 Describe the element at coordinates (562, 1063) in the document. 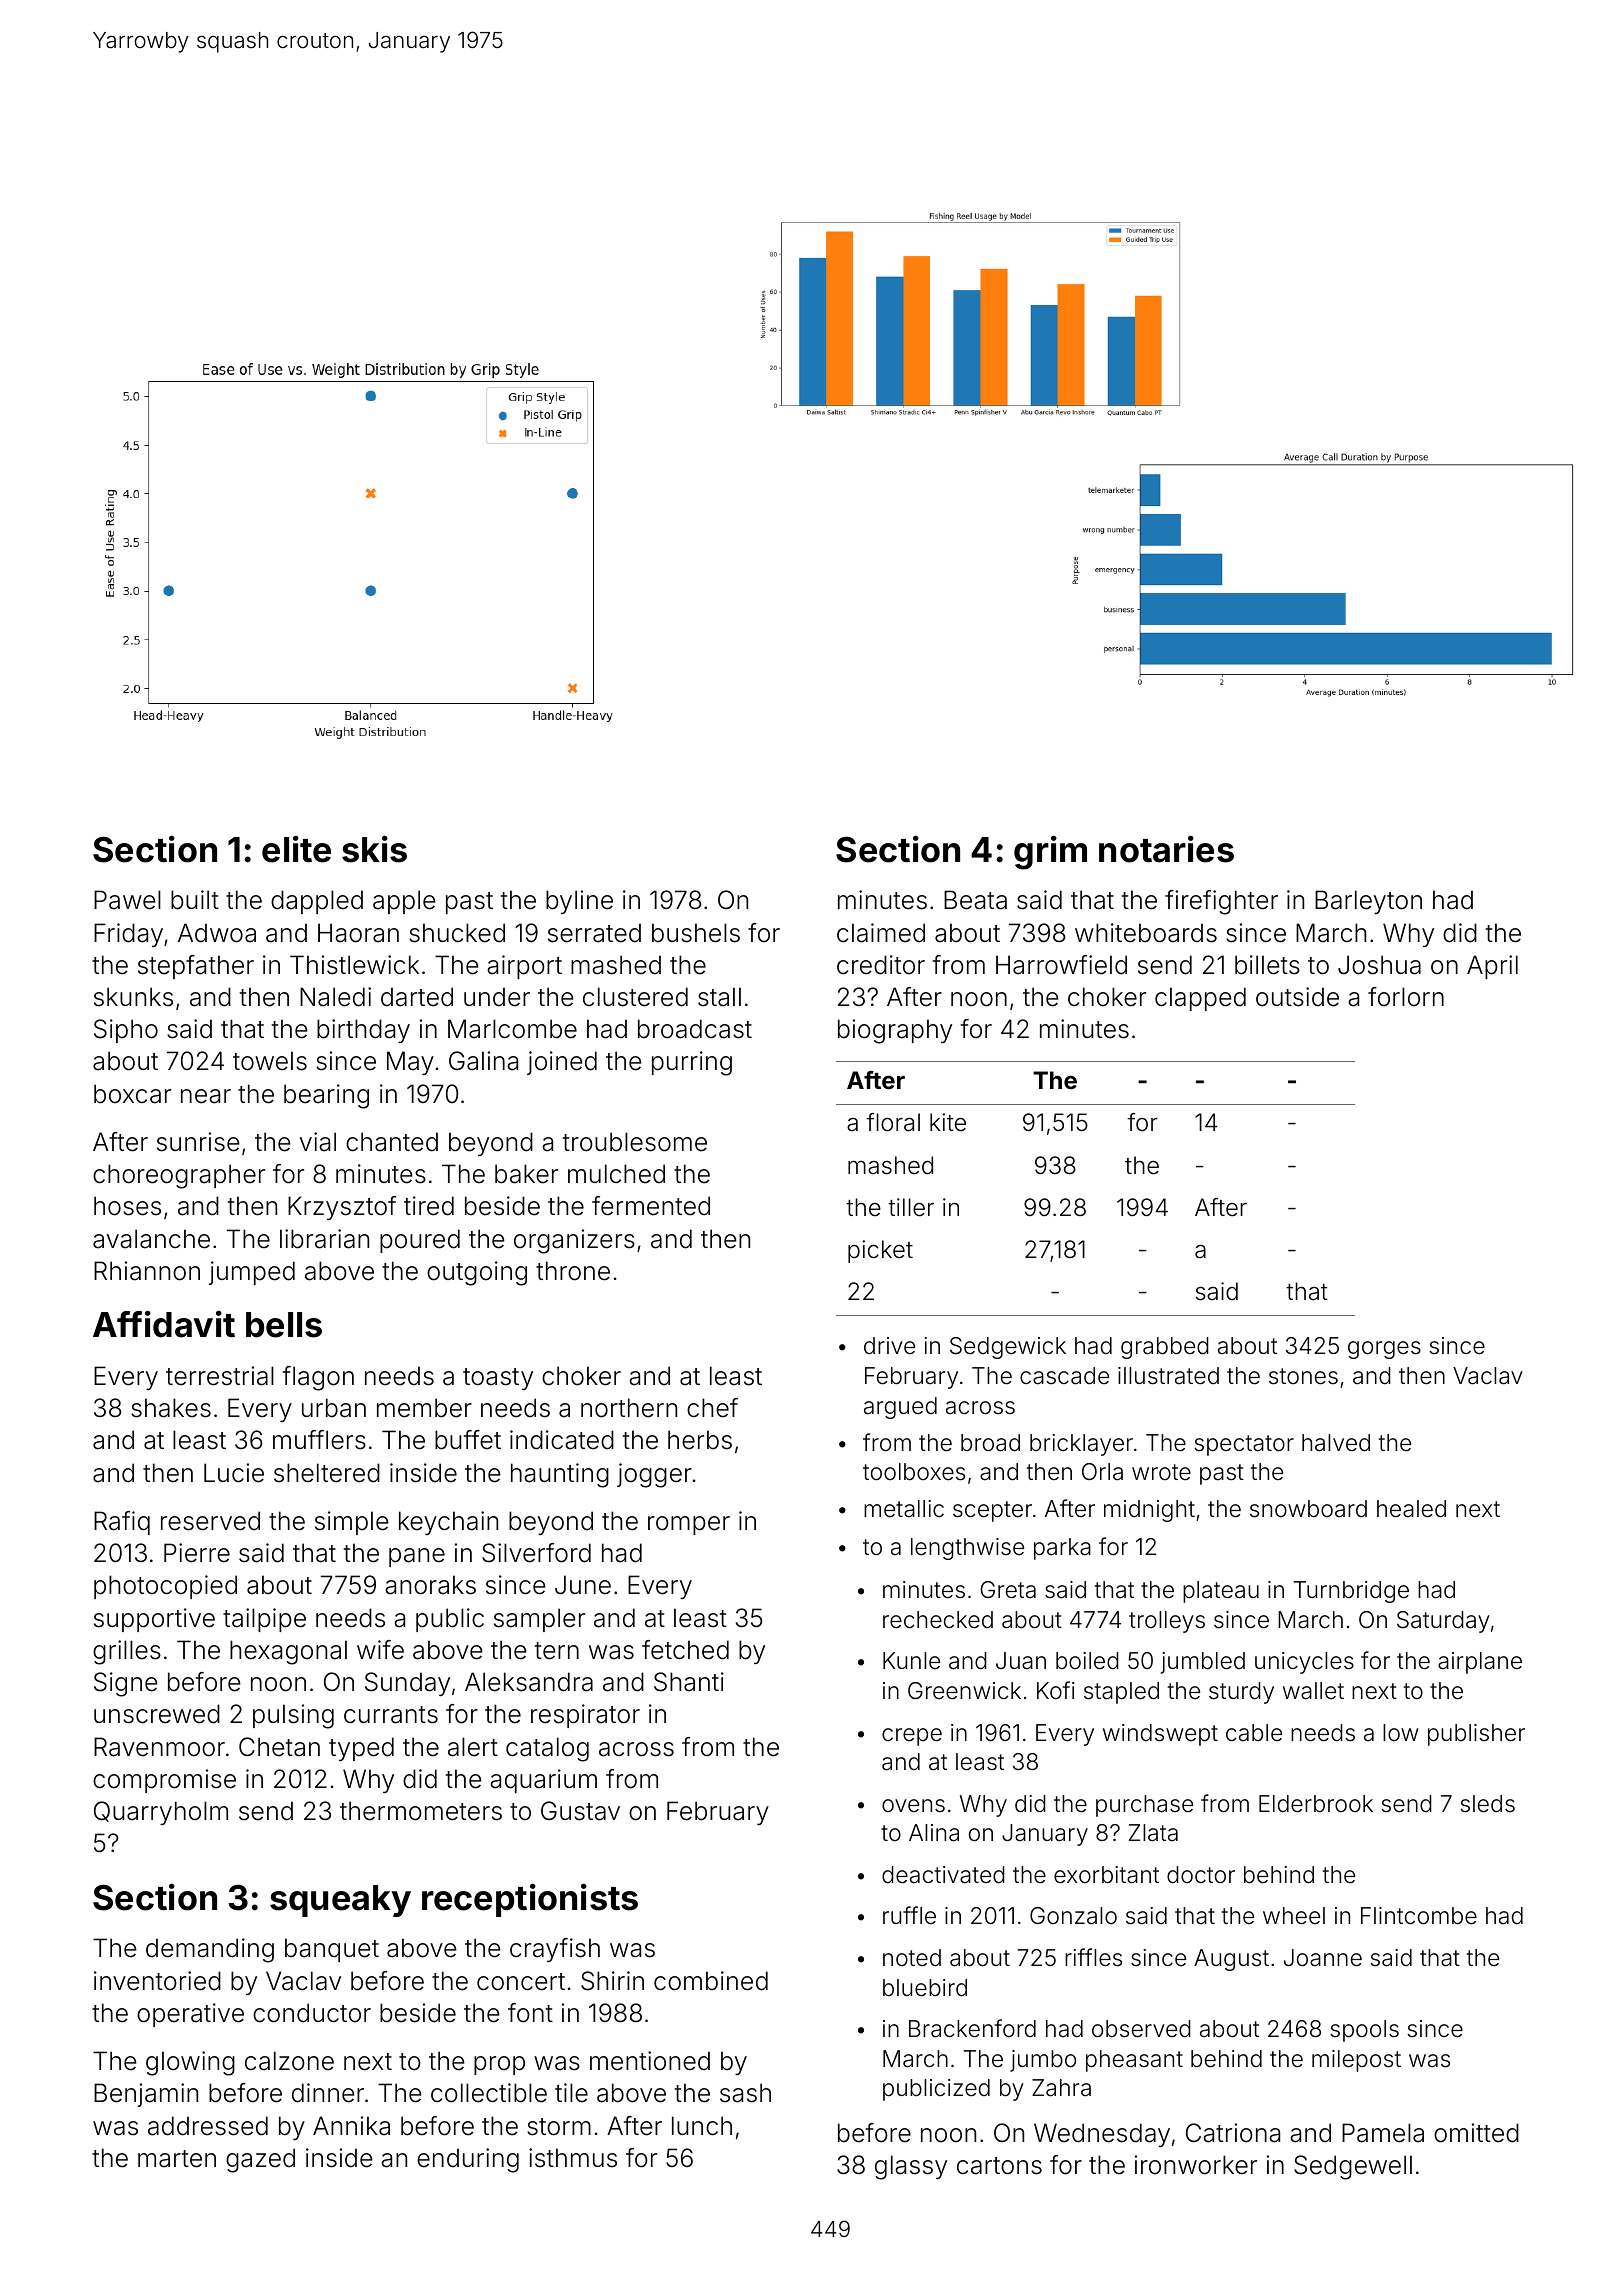

I see `joined` at that location.
